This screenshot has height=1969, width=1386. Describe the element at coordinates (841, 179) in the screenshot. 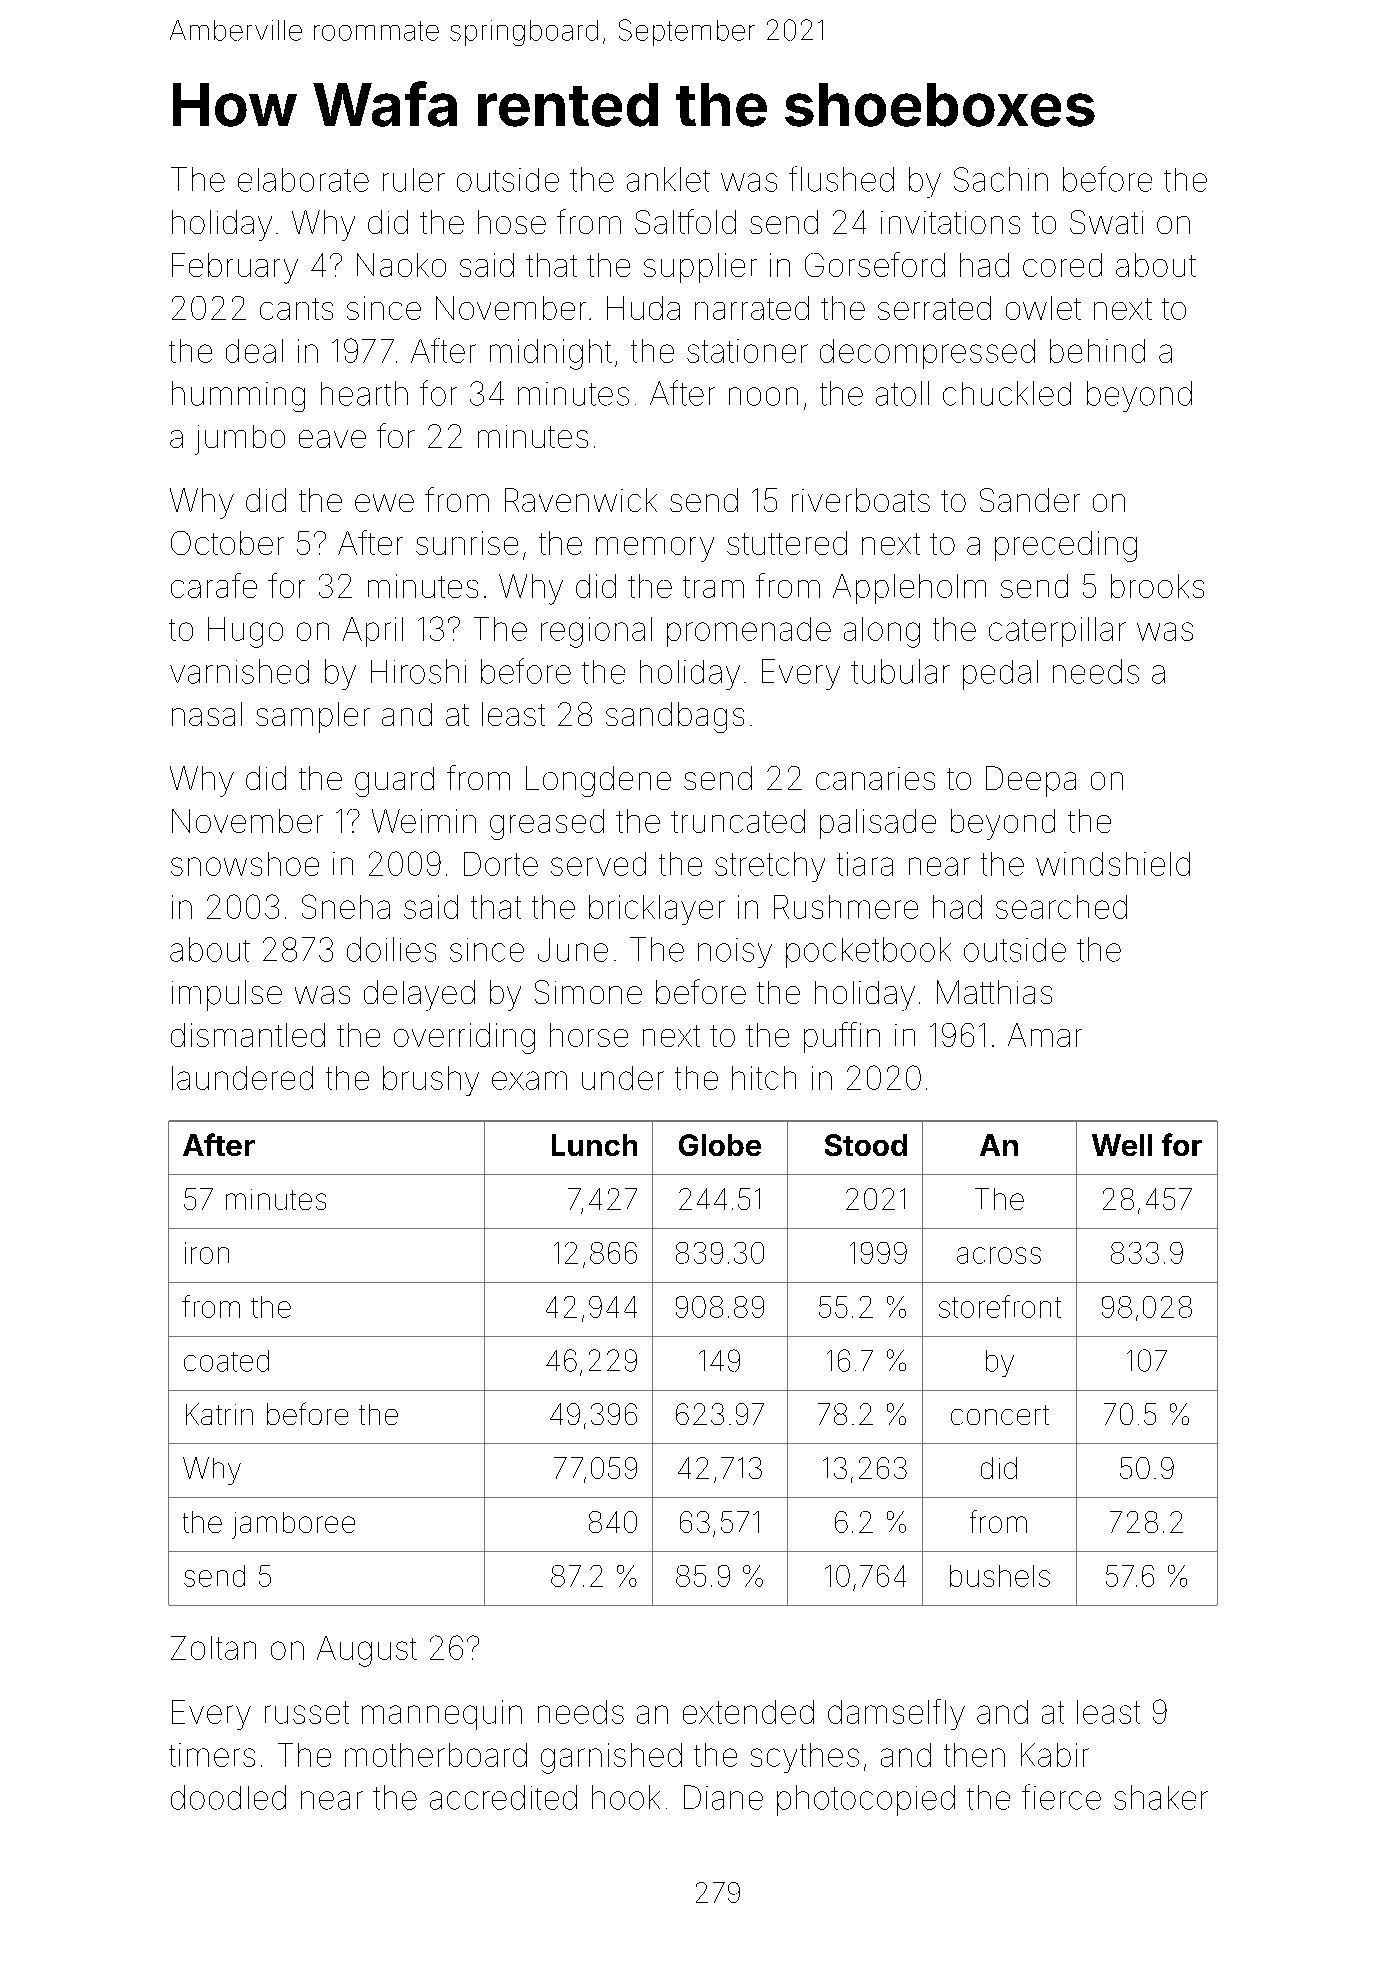

I see `flushed` at that location.
